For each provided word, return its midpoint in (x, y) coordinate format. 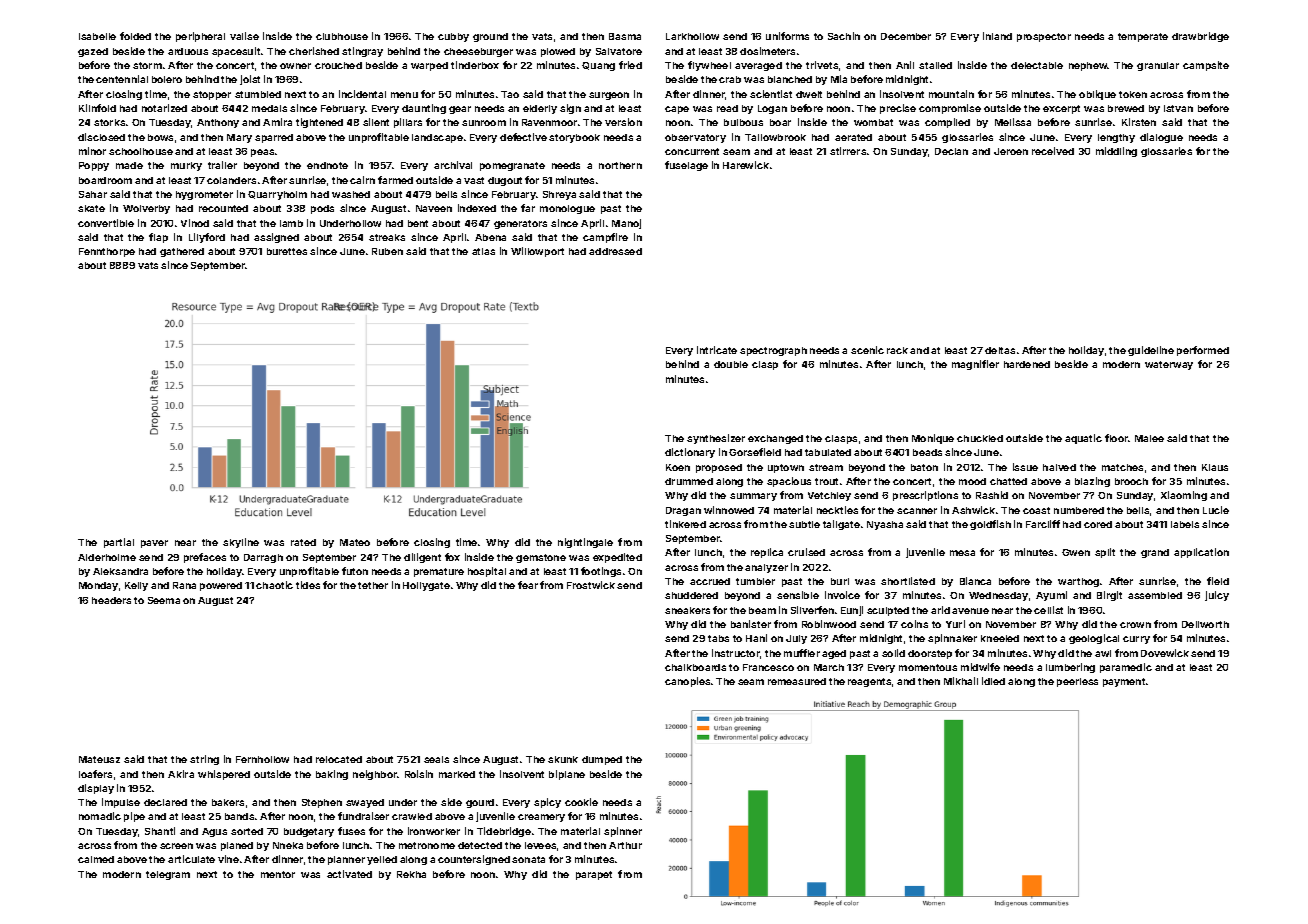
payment (1124, 682)
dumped (602, 760)
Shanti (160, 831)
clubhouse (342, 36)
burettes (287, 251)
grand (1155, 553)
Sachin (844, 36)
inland (997, 36)
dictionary (690, 453)
